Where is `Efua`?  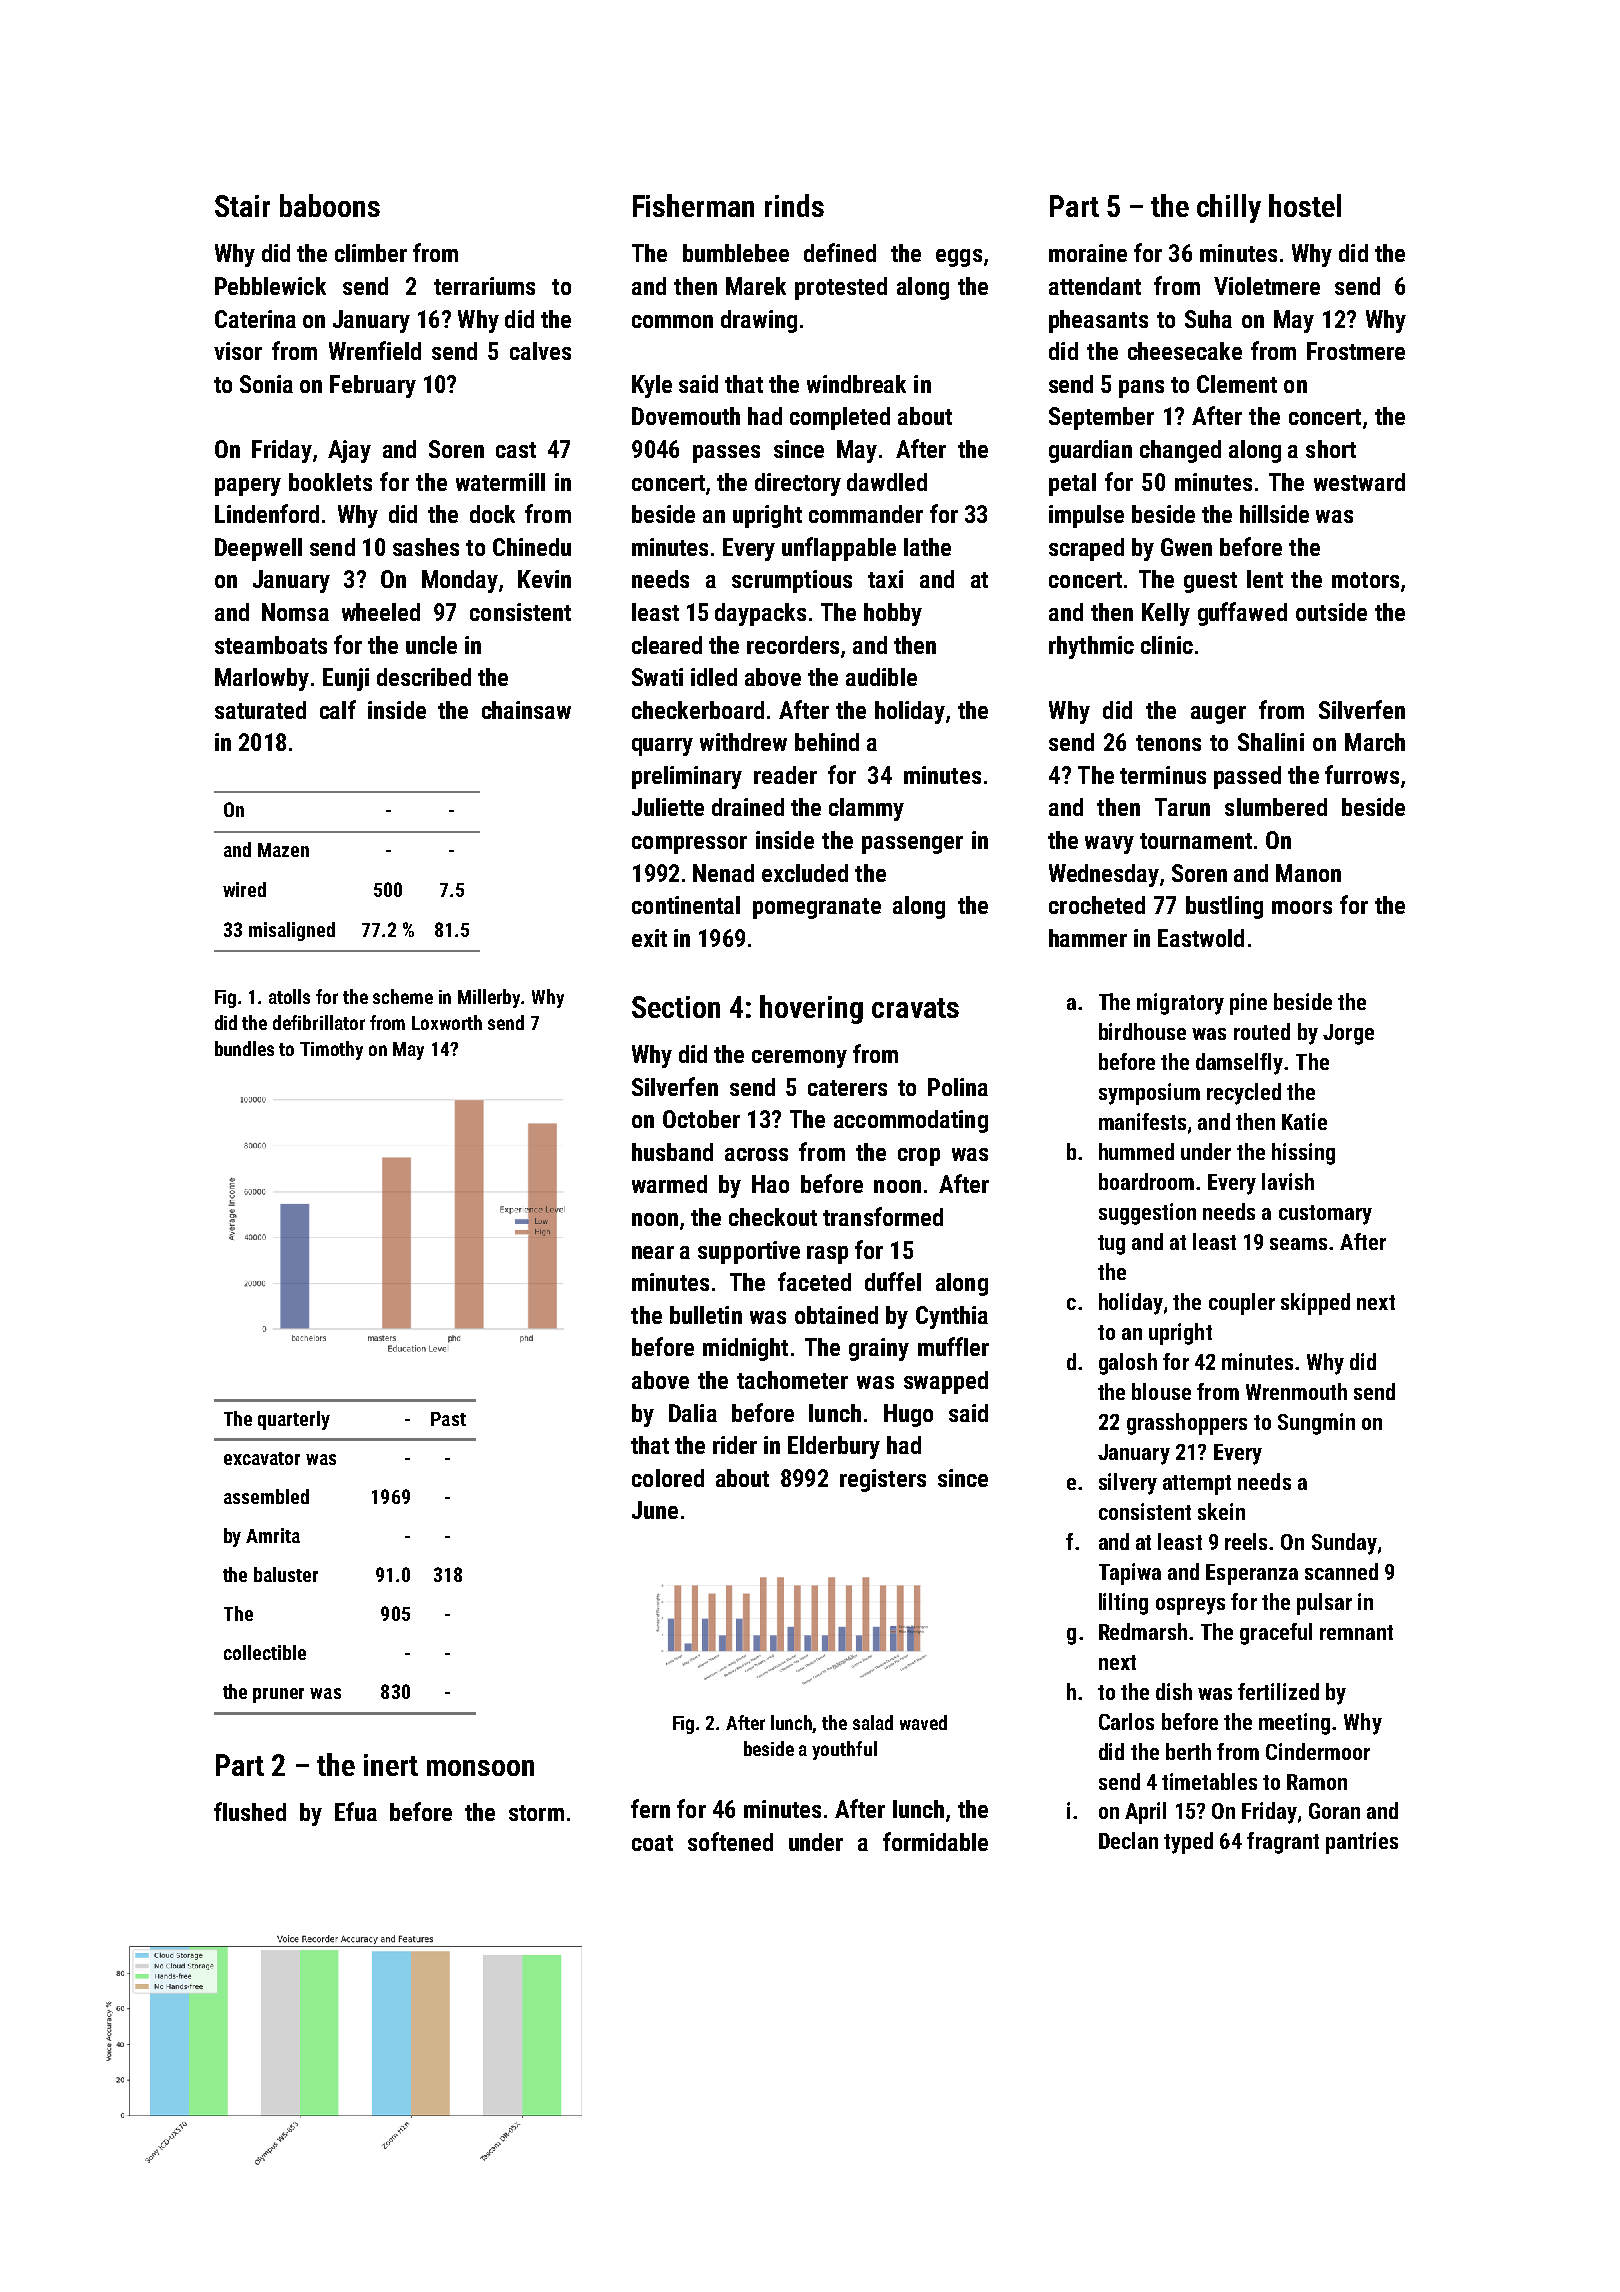
Efua is located at coordinates (356, 1811).
